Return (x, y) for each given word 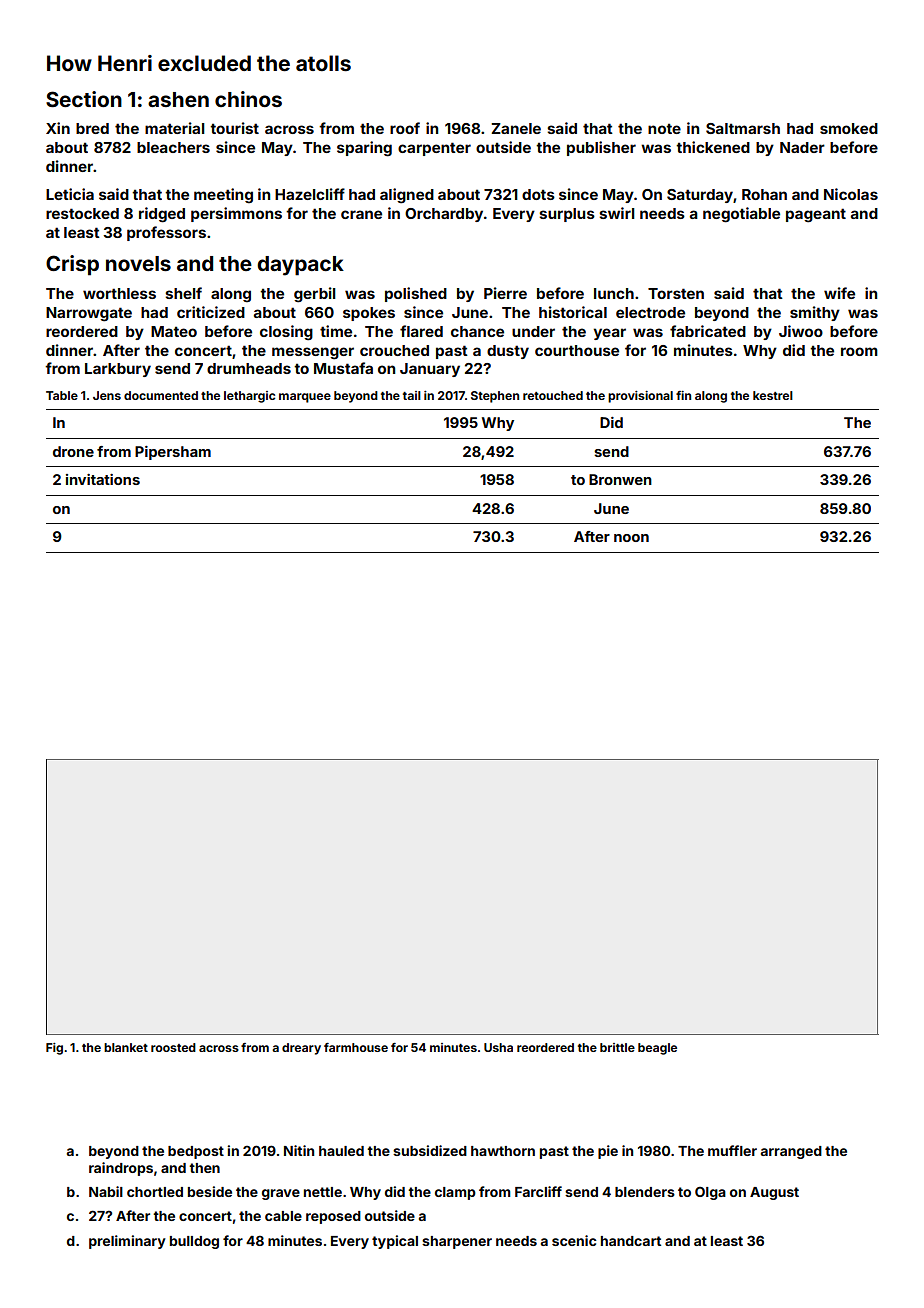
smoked (849, 128)
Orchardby (444, 215)
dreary (301, 1049)
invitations (103, 479)
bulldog (194, 1242)
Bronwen (620, 479)
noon (631, 538)
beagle (657, 1049)
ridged (162, 215)
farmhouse (356, 1047)
